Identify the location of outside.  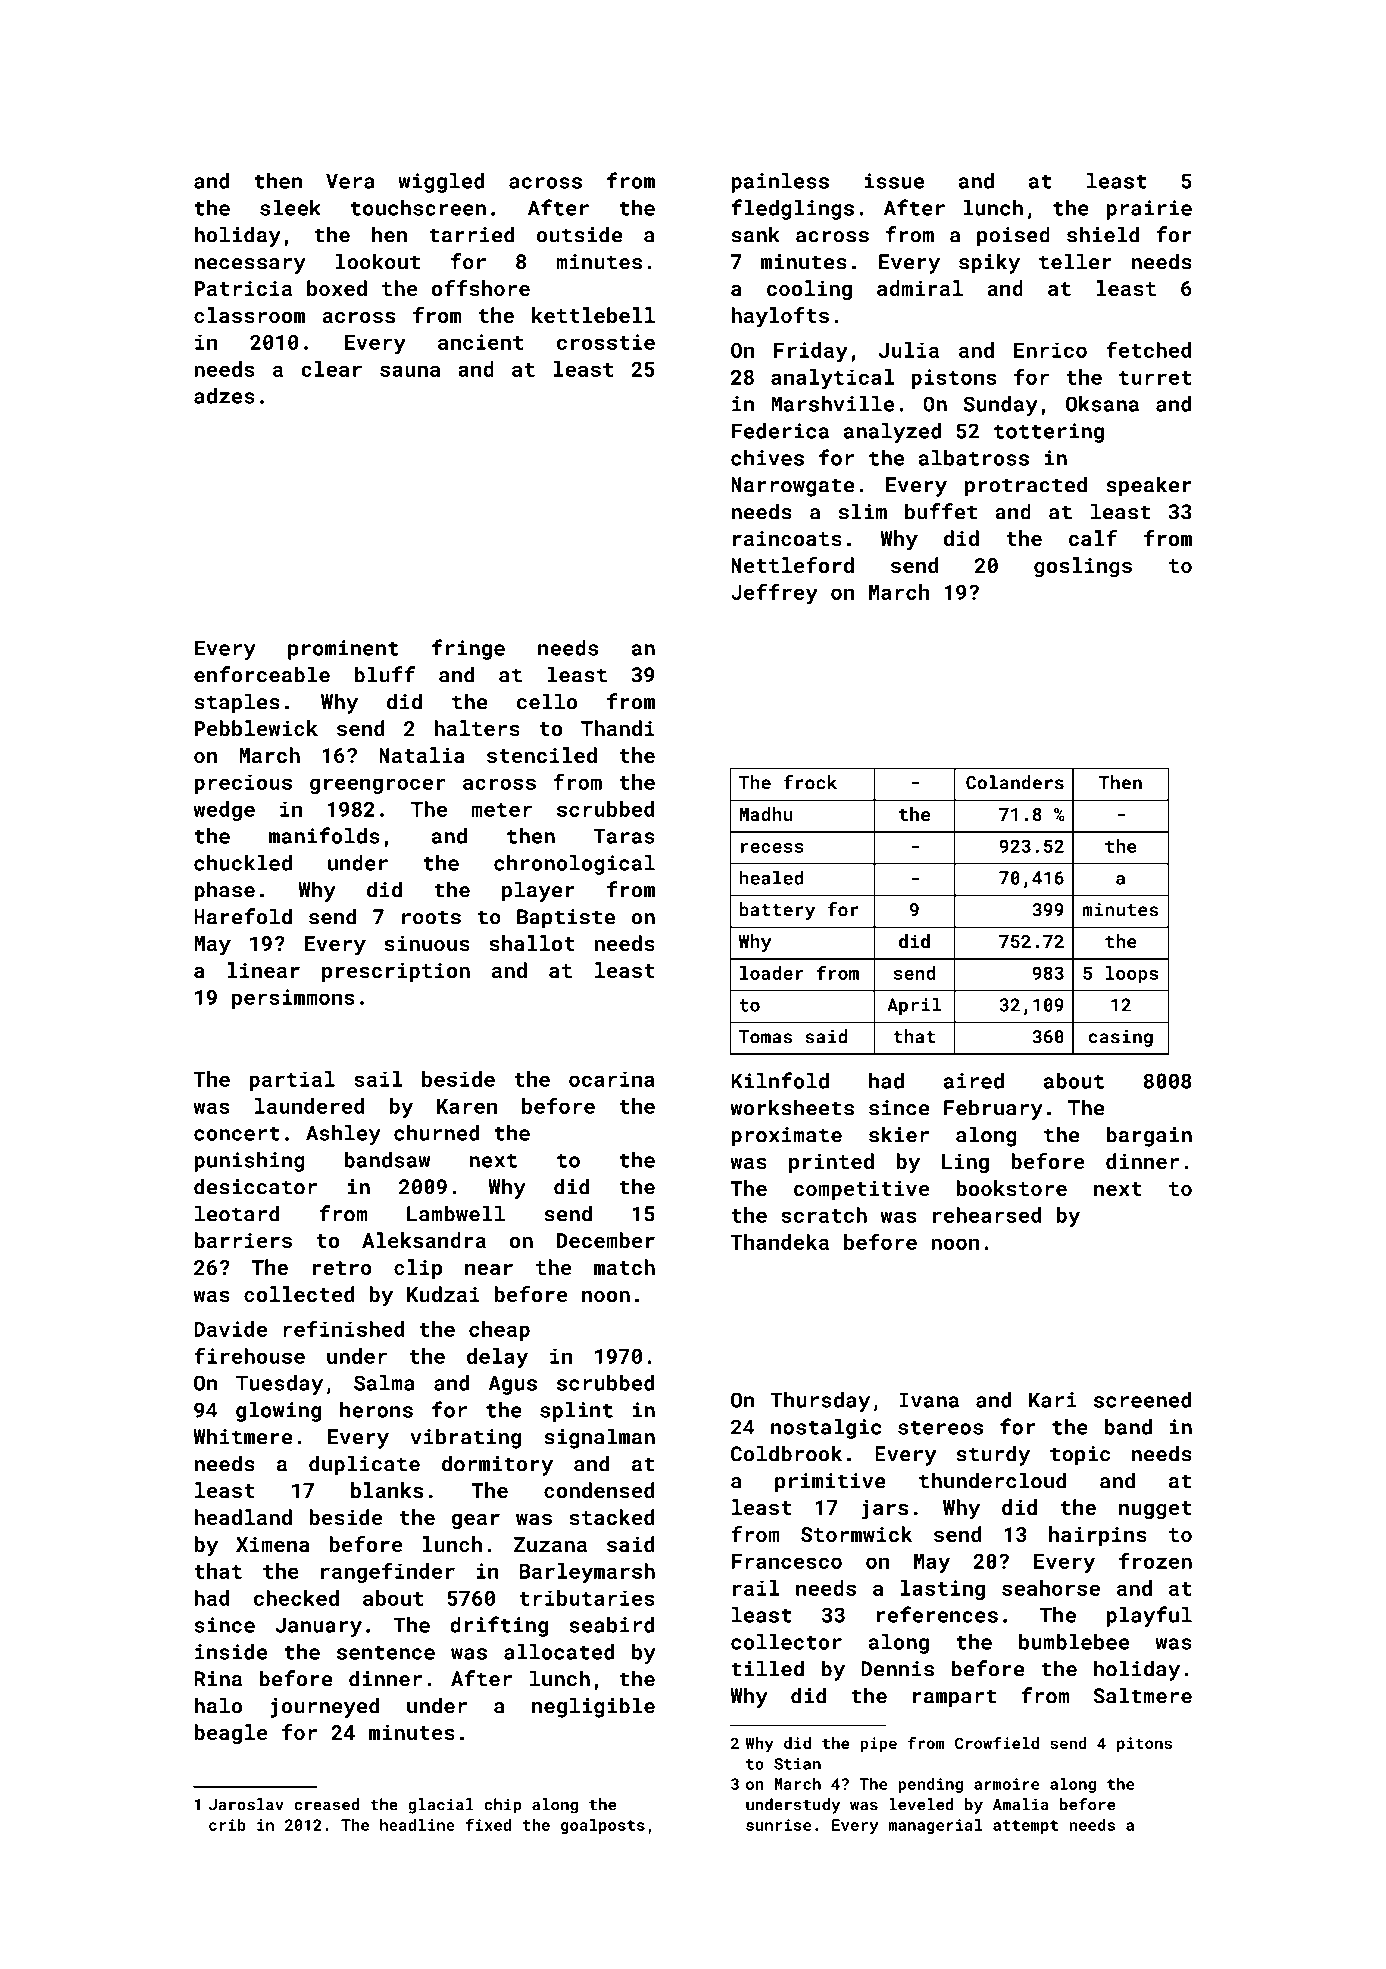
(579, 234).
